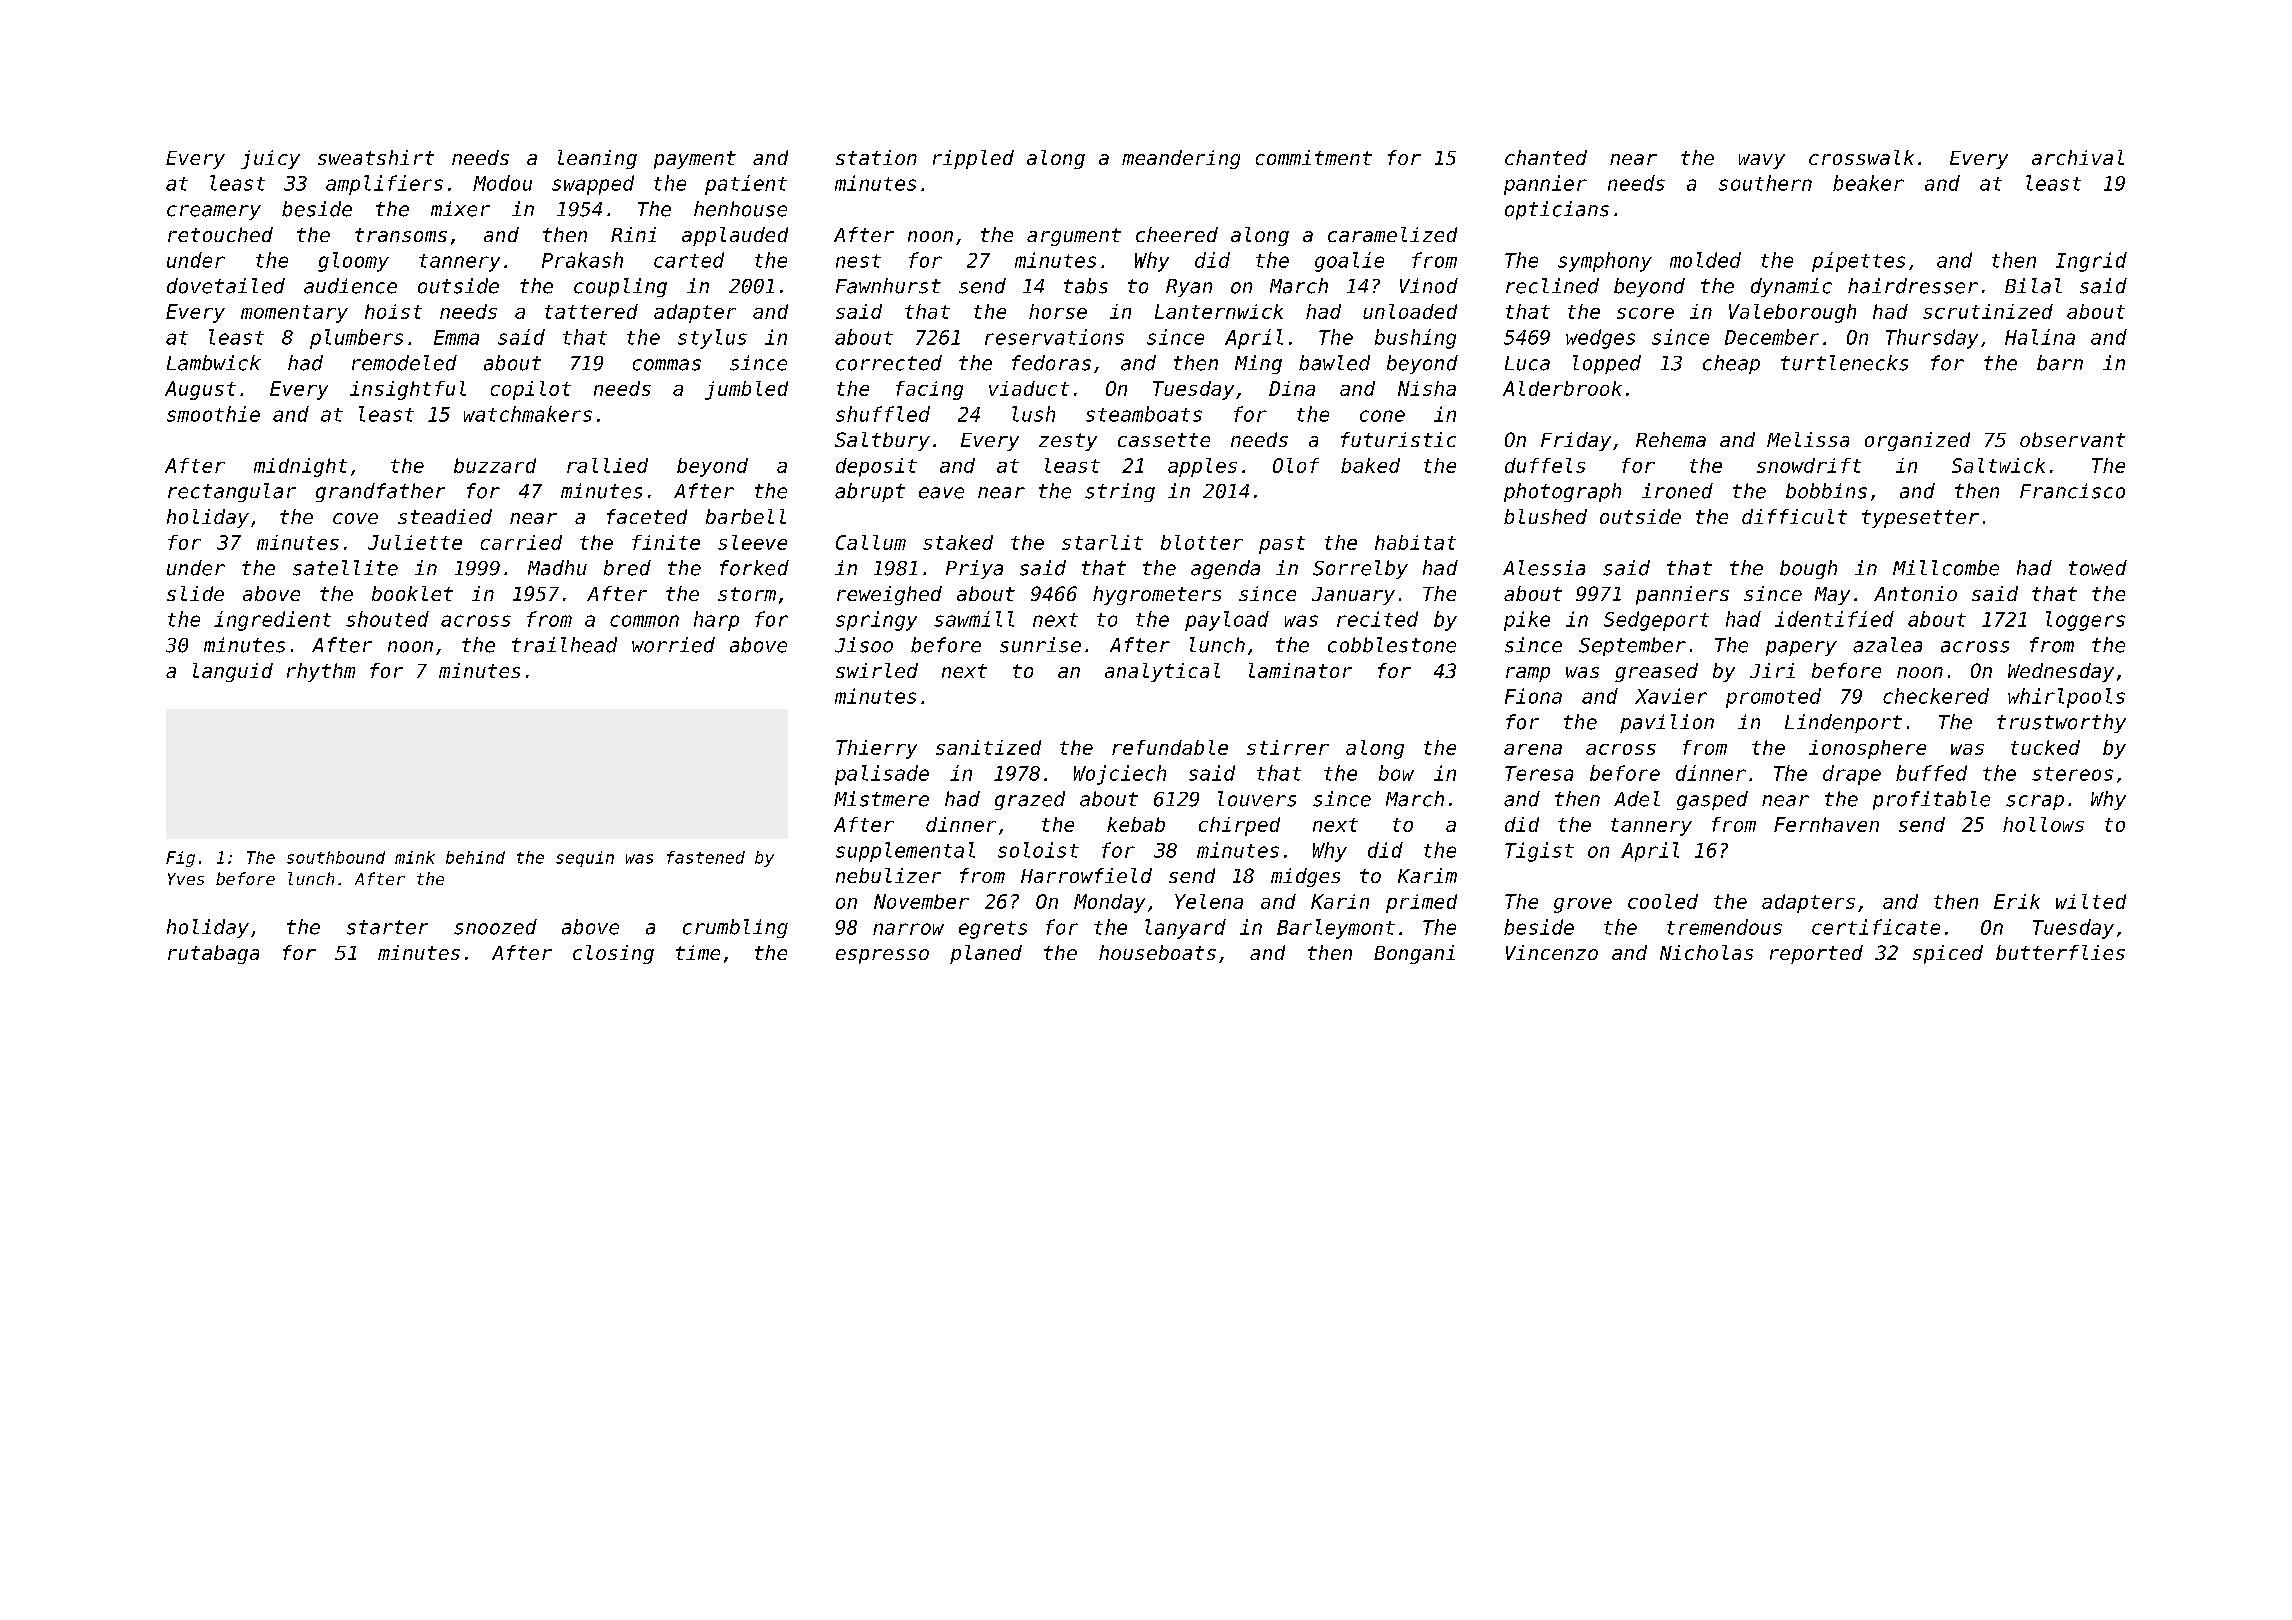  I want to click on rutabaga, so click(213, 954).
